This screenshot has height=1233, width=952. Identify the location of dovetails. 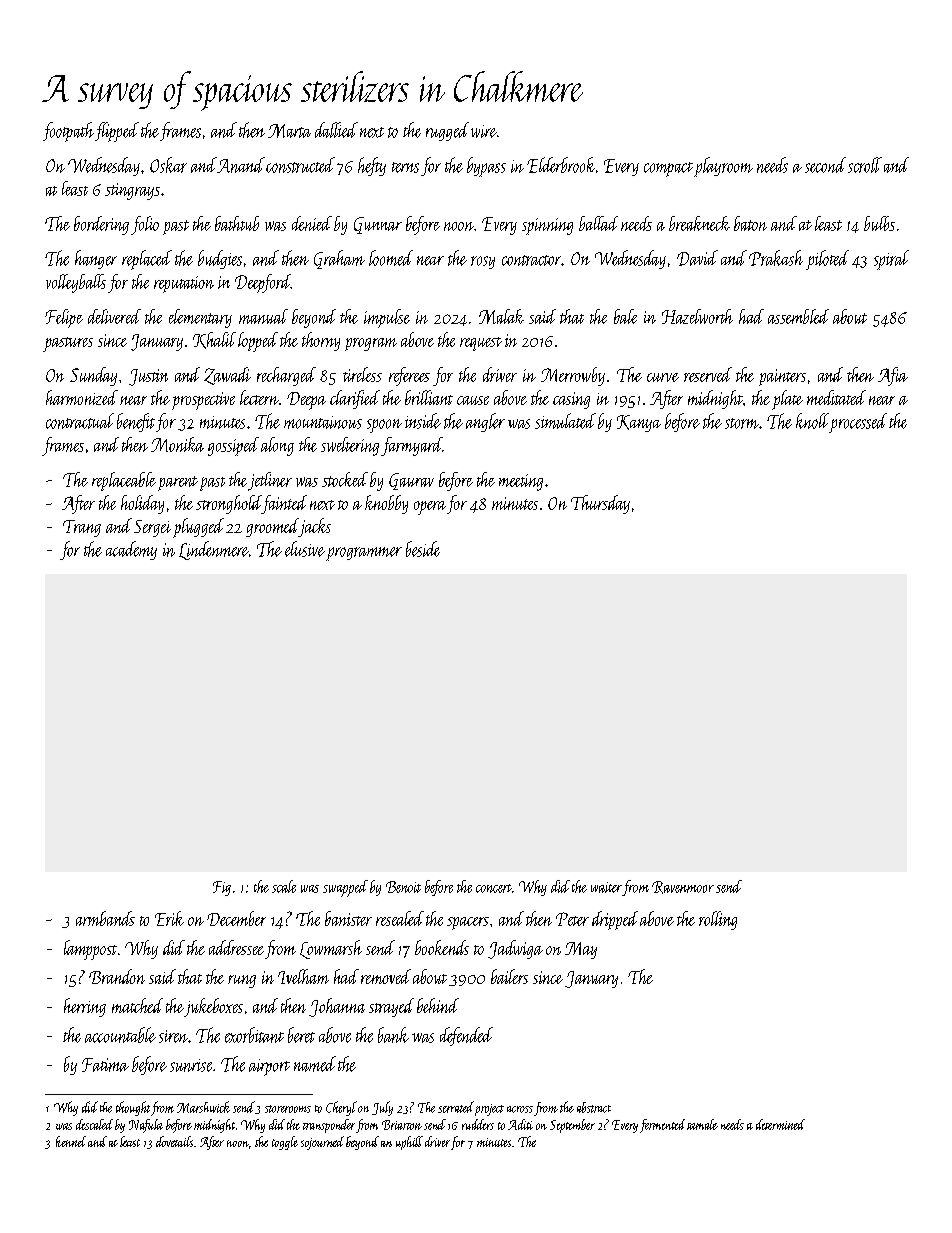
(174, 1141).
